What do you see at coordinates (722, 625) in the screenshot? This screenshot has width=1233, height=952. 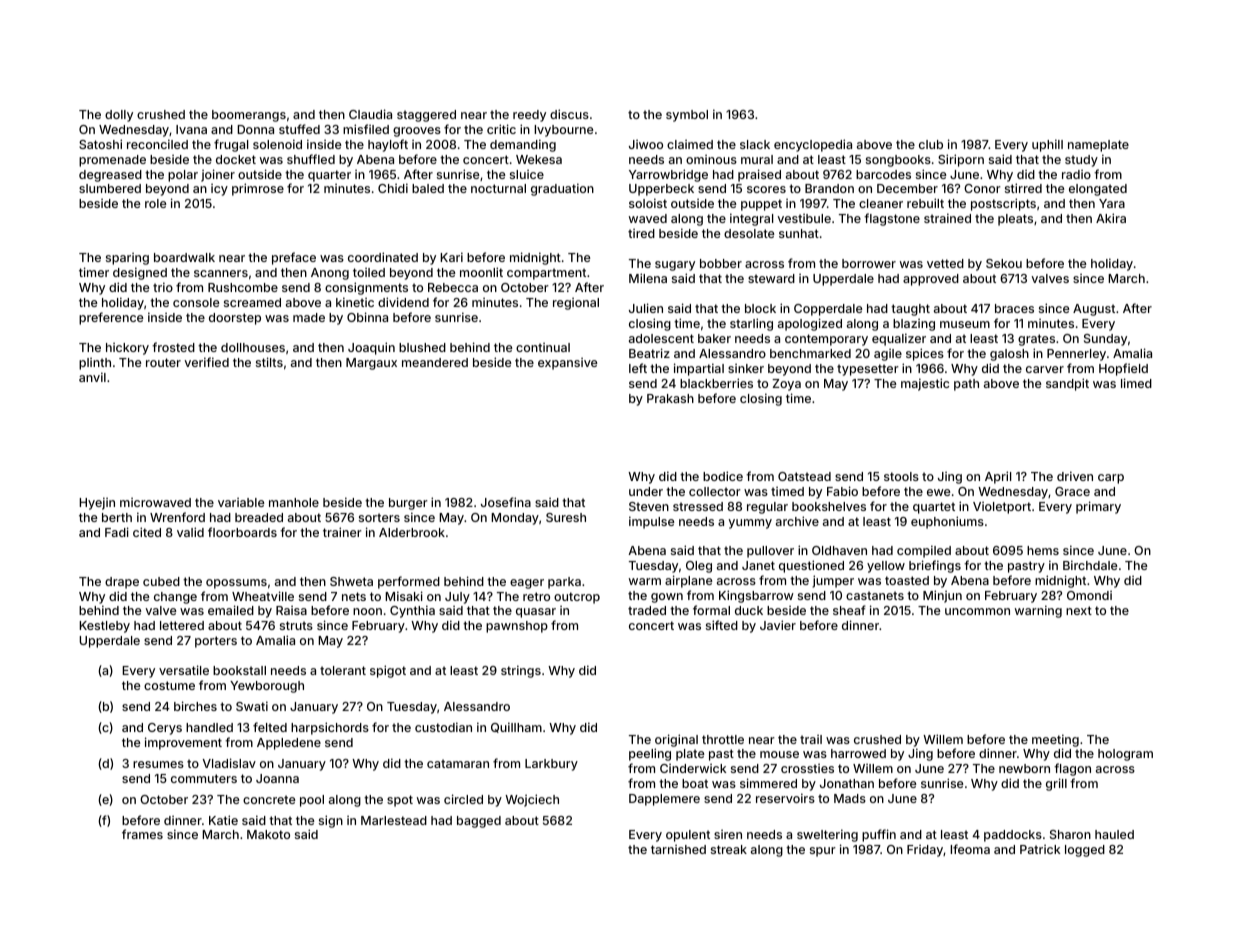 I see `sifted` at bounding box center [722, 625].
